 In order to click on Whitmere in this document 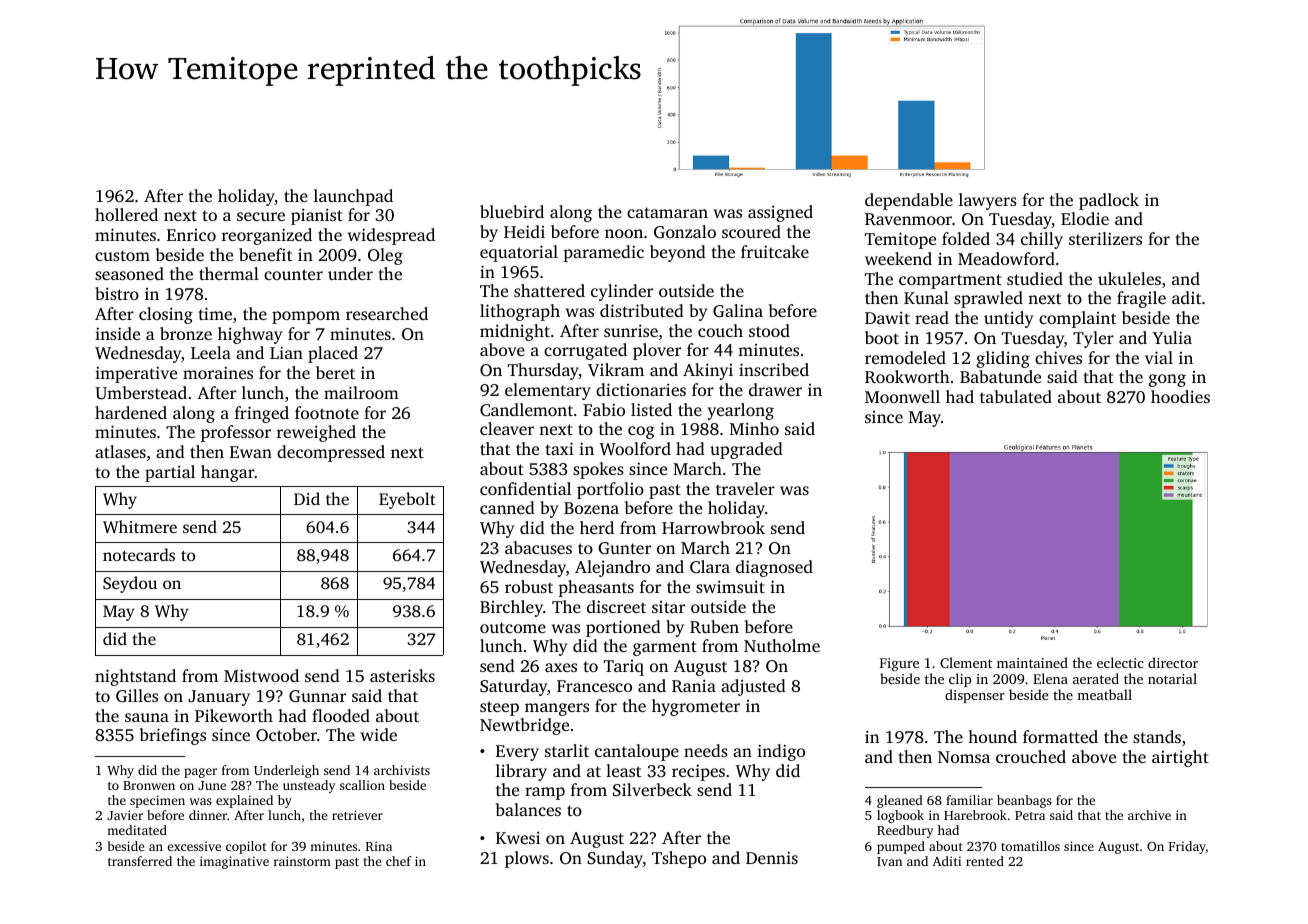, I will do `click(140, 527)`.
